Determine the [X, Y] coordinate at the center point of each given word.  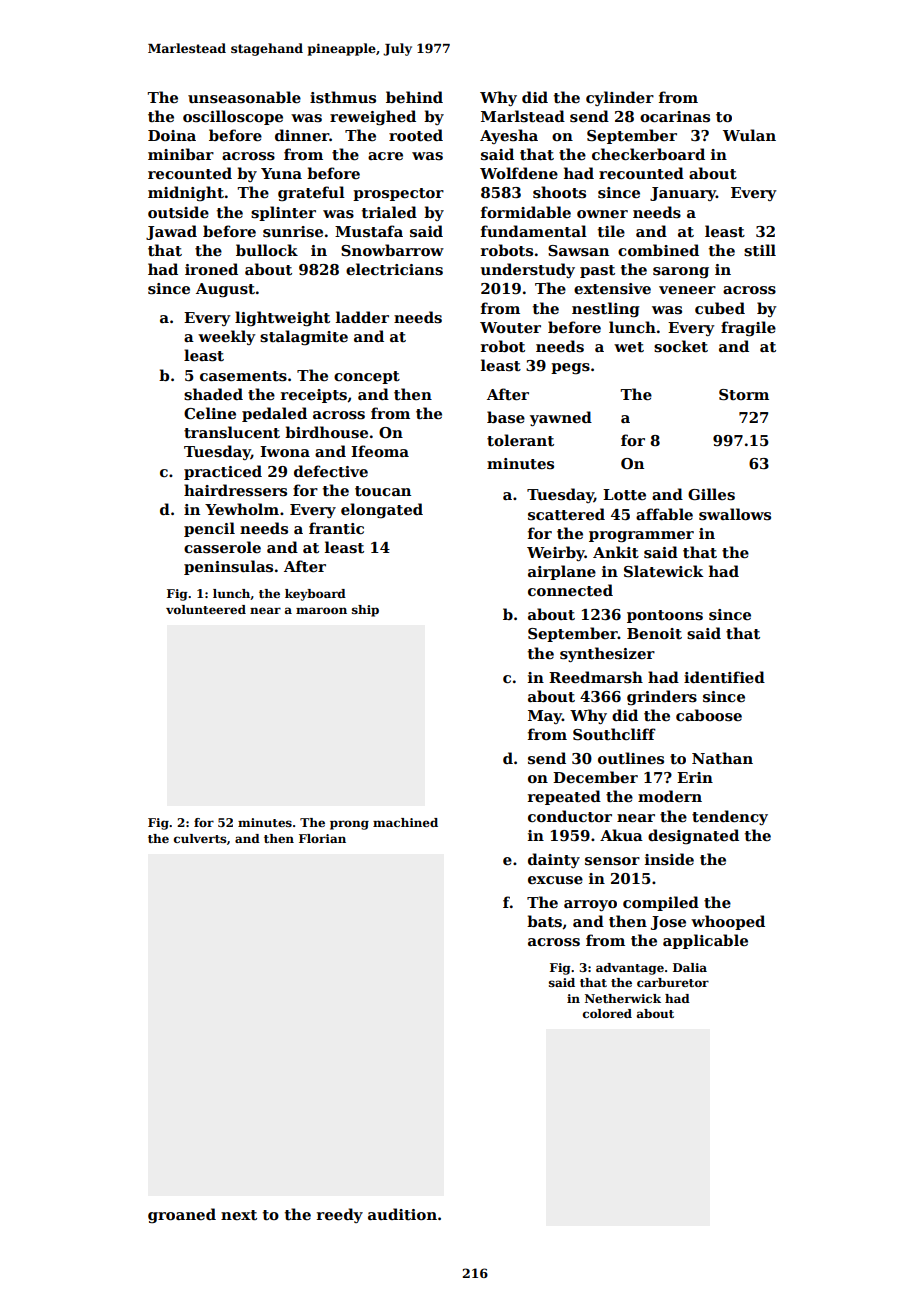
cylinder [620, 98]
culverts [200, 838]
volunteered [206, 609]
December [595, 777]
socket [681, 346]
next [239, 1215]
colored [607, 1013]
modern [670, 796]
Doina [172, 135]
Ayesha [509, 136]
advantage [630, 969]
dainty [554, 860]
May [545, 717]
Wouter [510, 327]
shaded [213, 394]
